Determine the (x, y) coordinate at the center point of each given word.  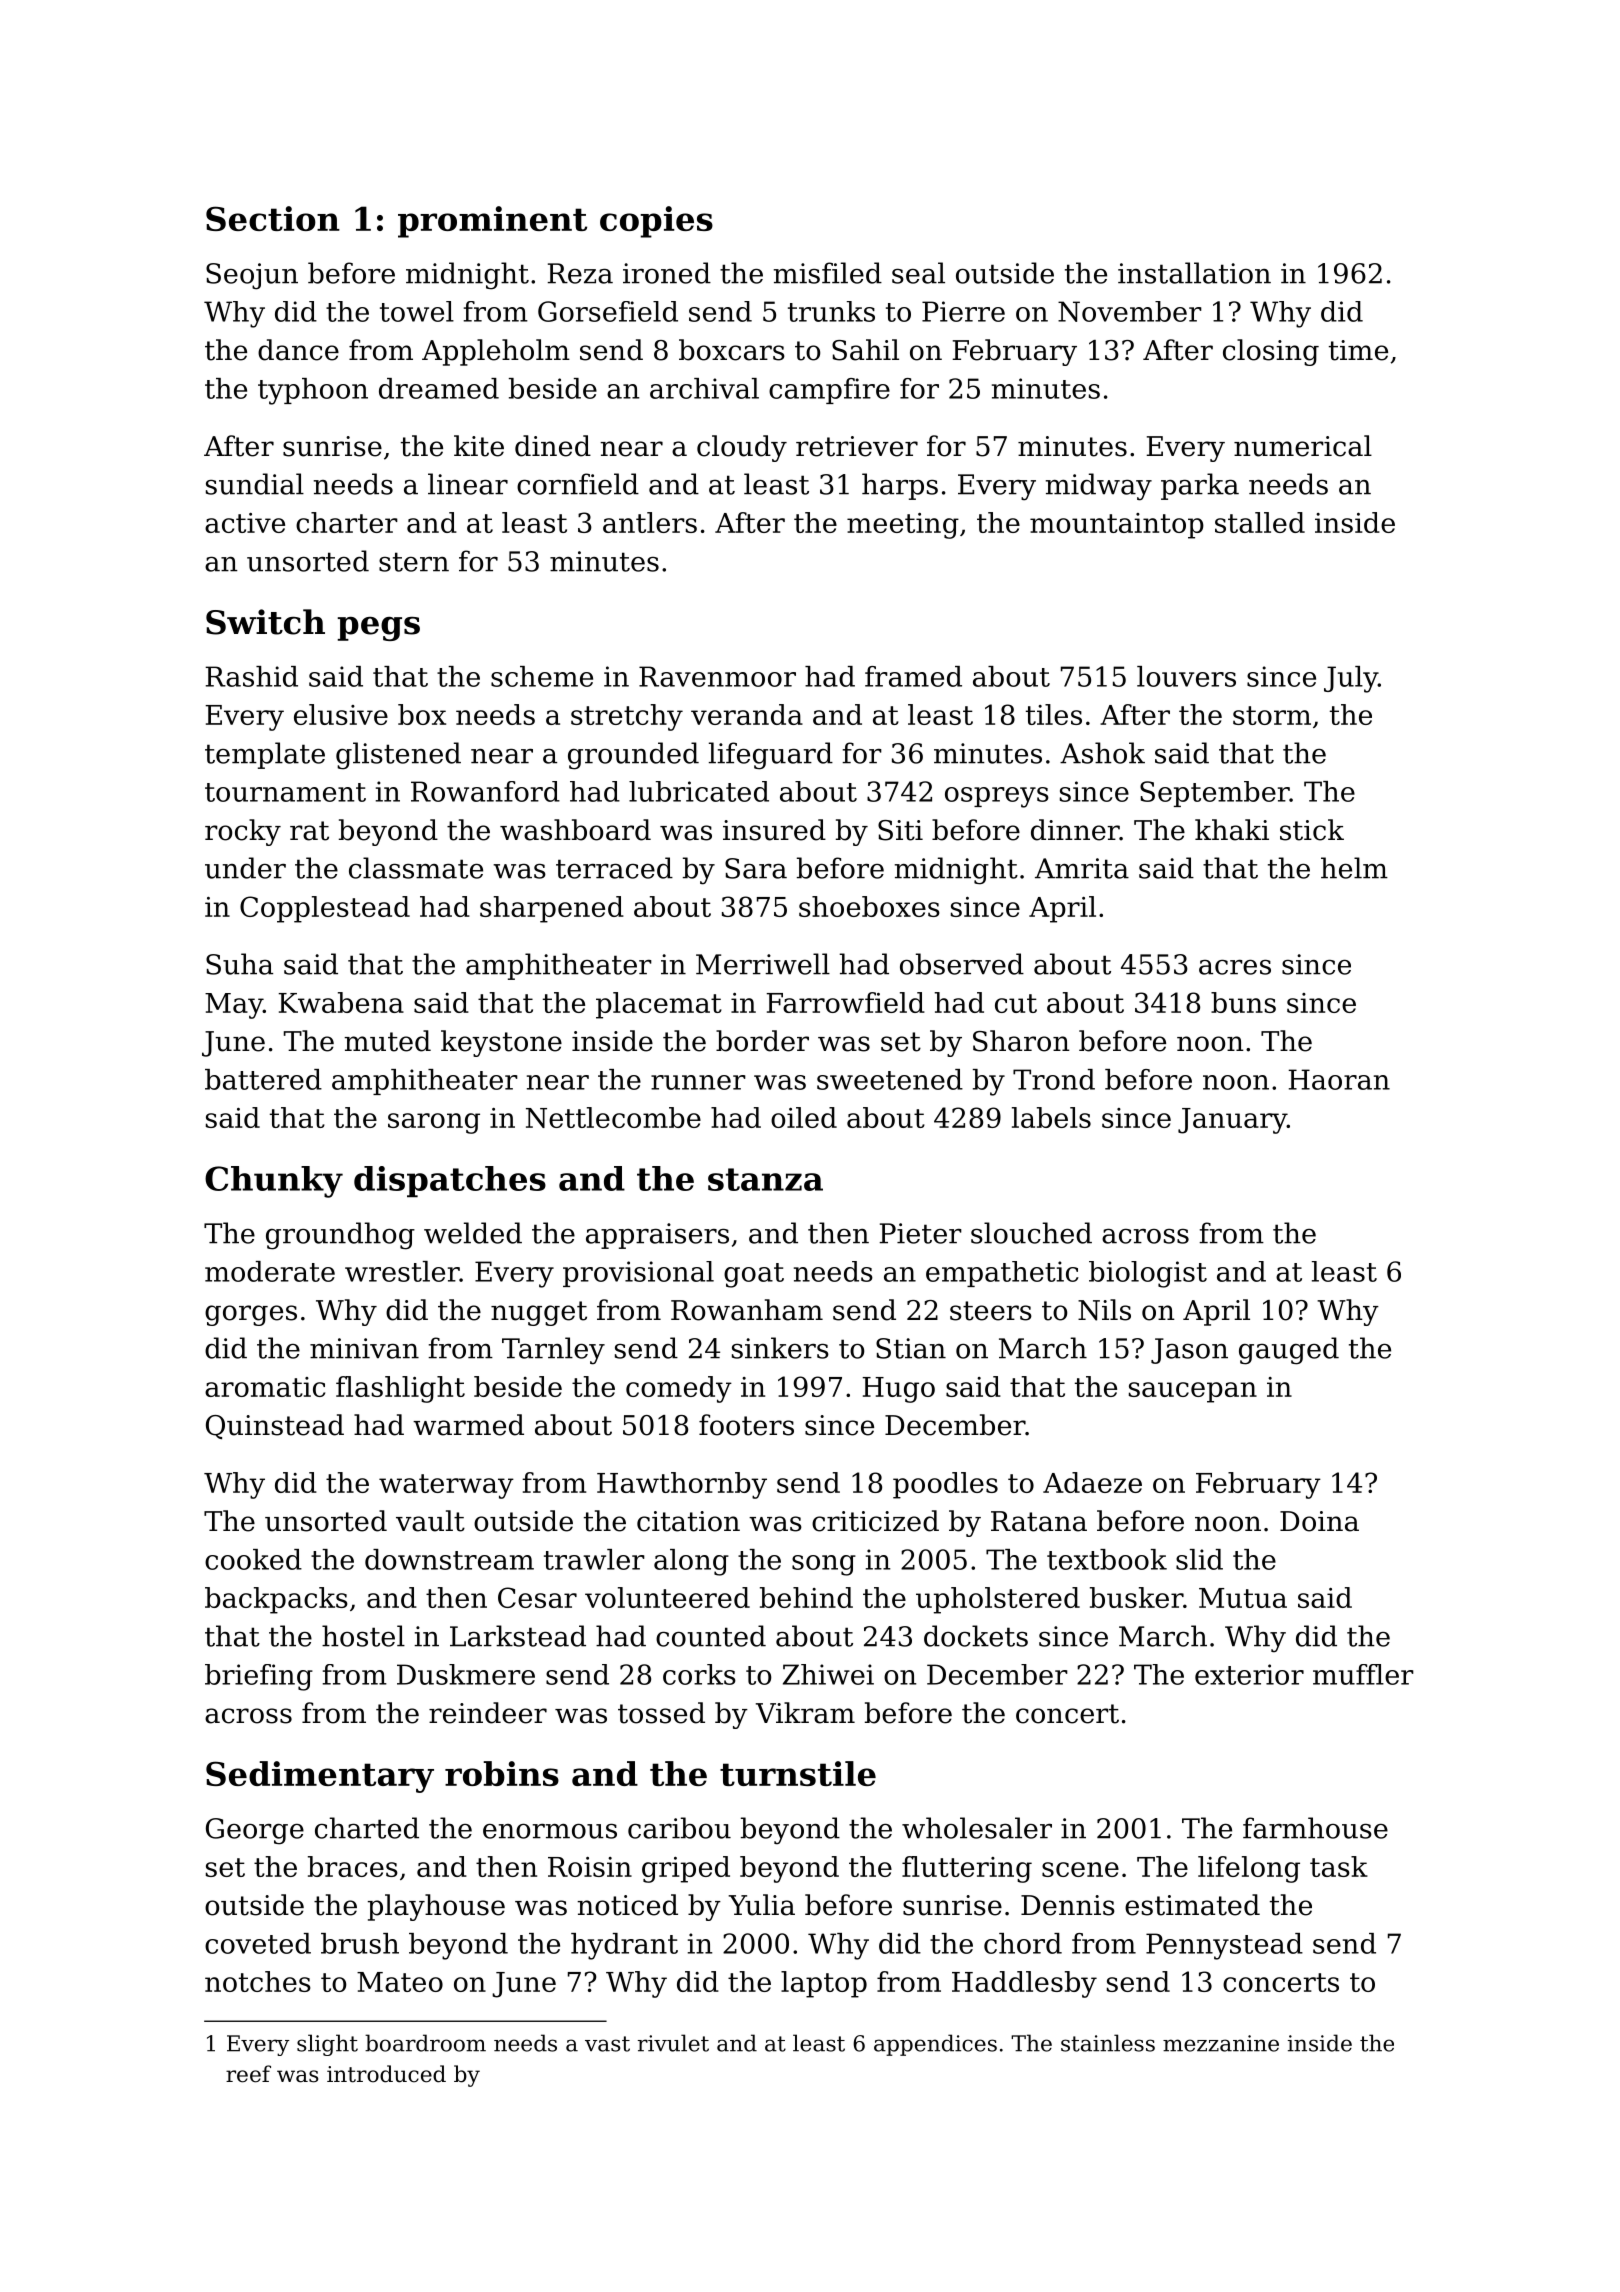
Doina (1319, 1521)
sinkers (780, 1348)
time (1358, 350)
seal (918, 273)
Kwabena (341, 1002)
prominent (492, 222)
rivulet (673, 2043)
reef (248, 2074)
